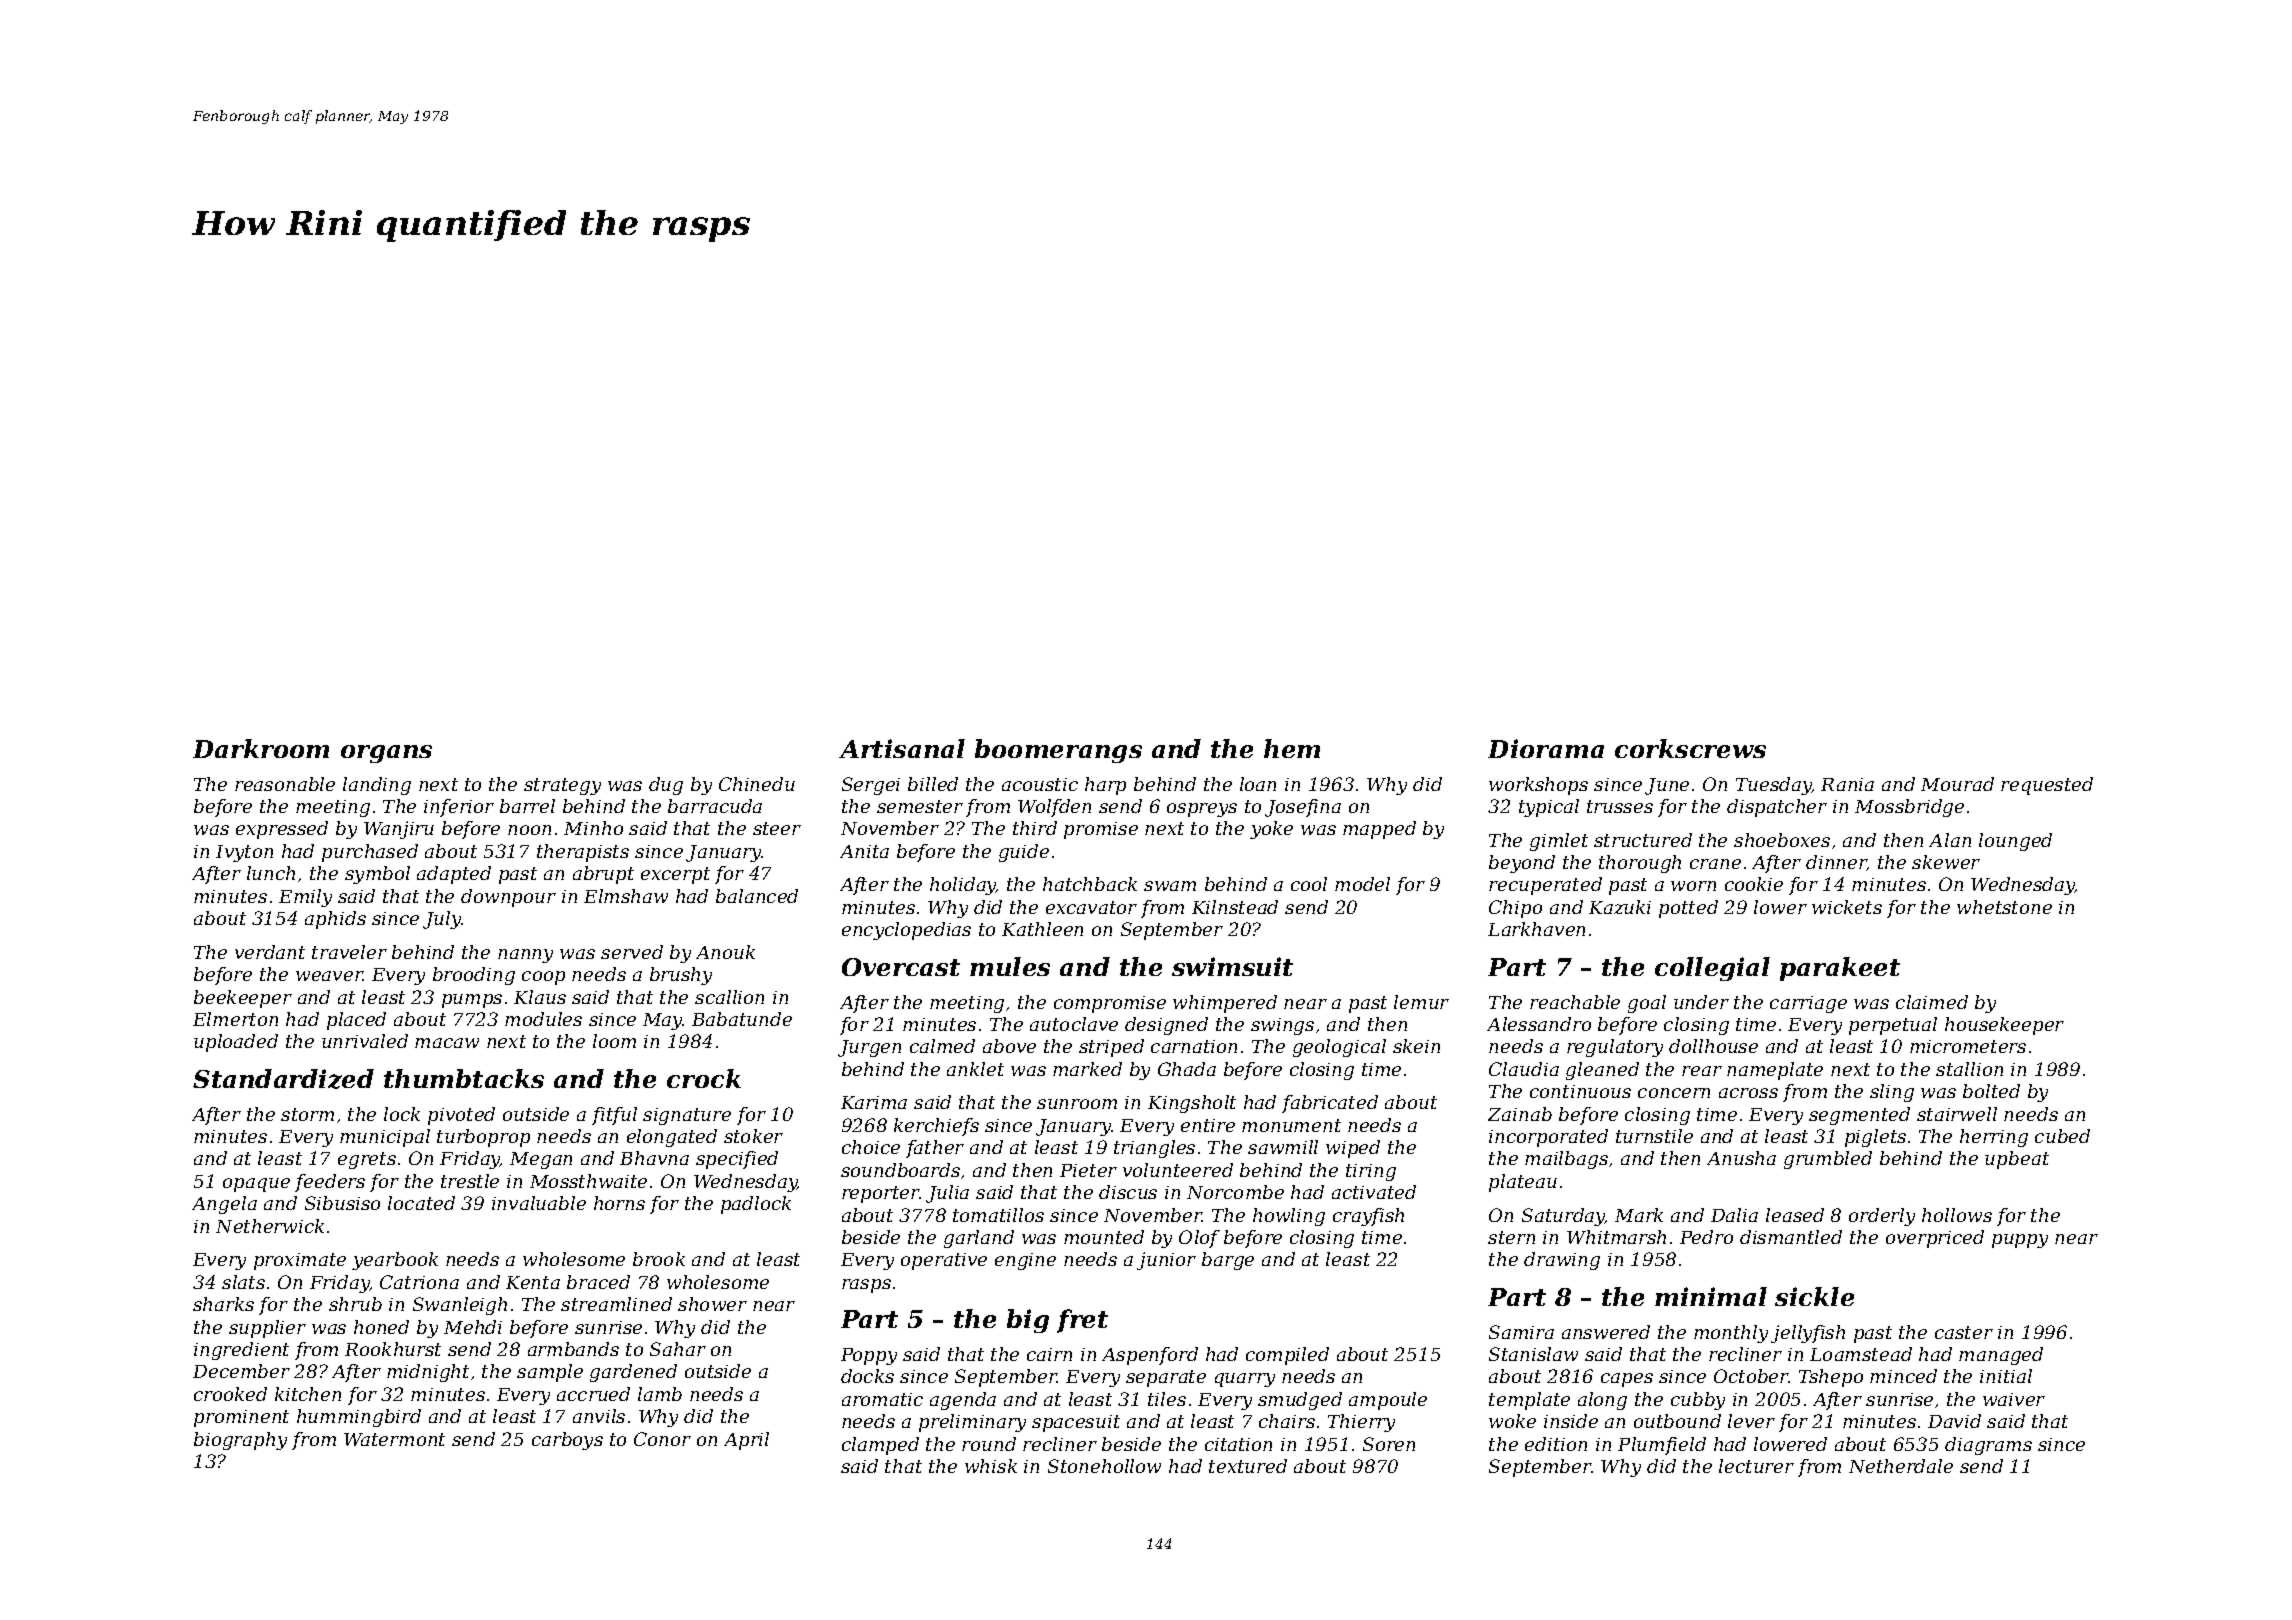 This screenshot has width=2292, height=1620. What do you see at coordinates (1303, 808) in the screenshot?
I see `Josefina` at bounding box center [1303, 808].
